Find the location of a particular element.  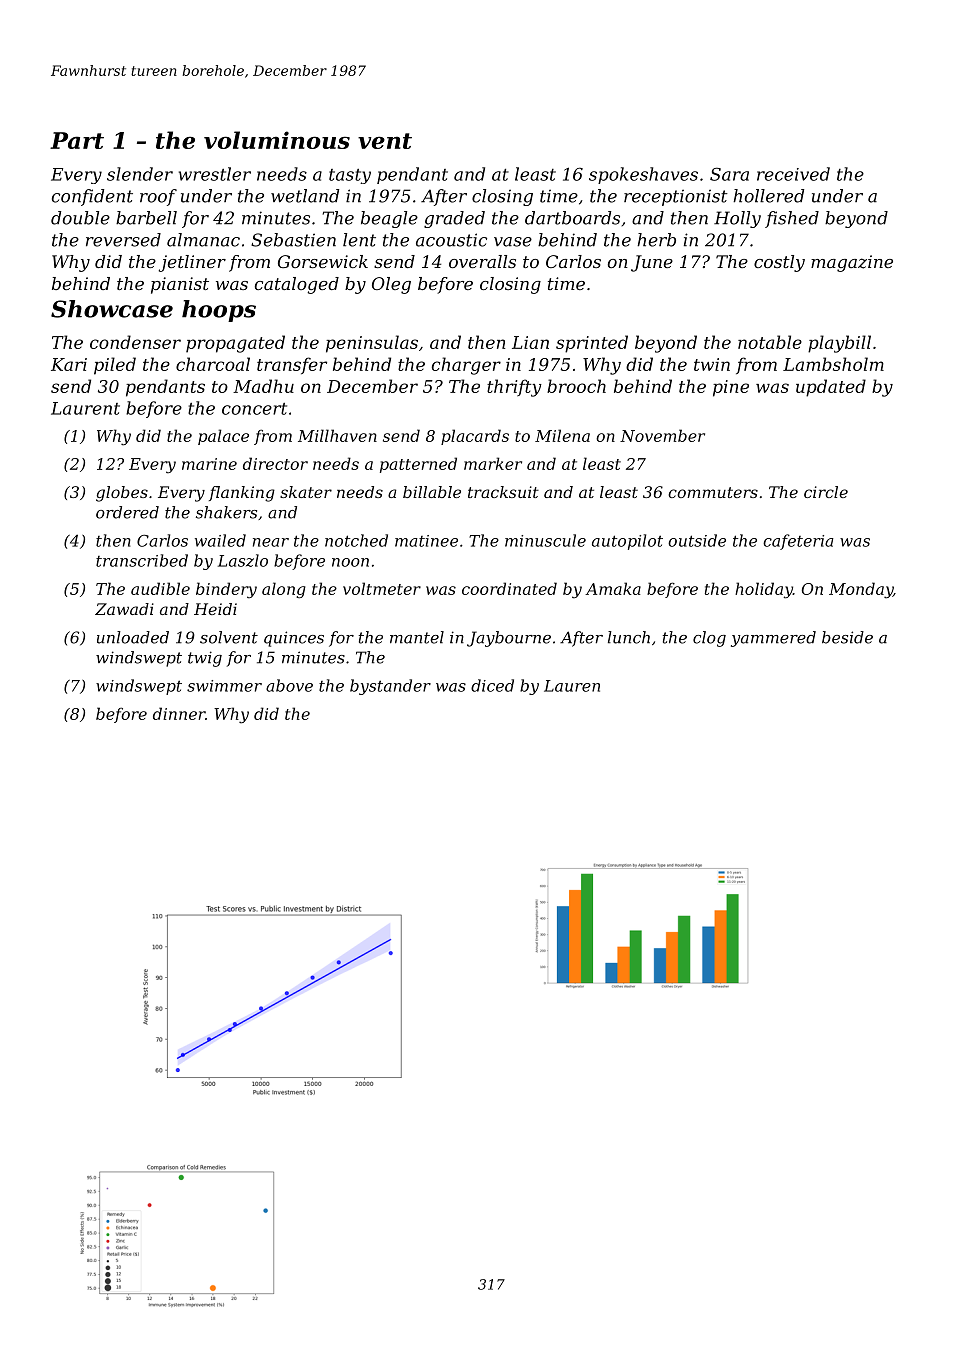

notable is located at coordinates (770, 342).
